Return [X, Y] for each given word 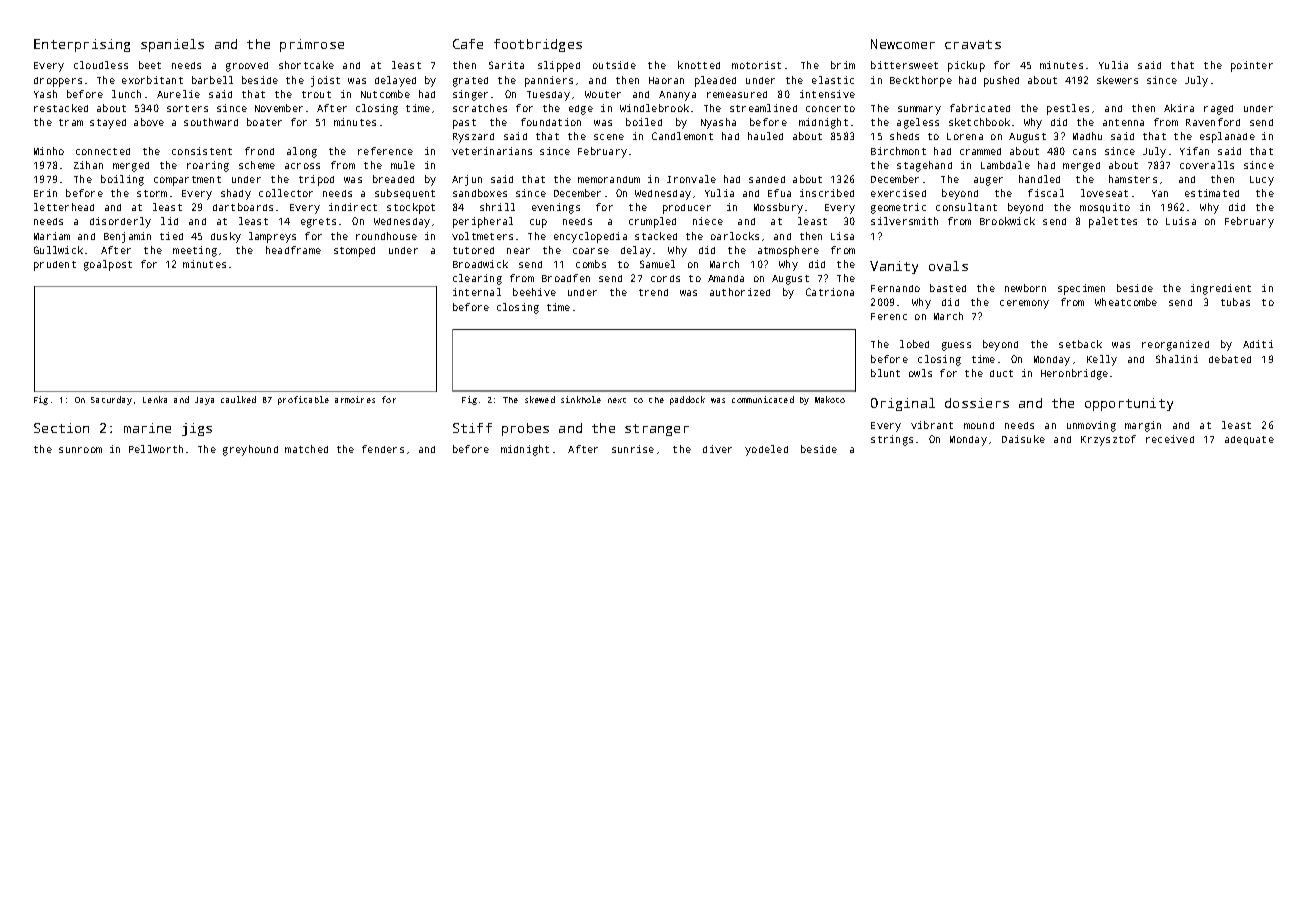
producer [687, 209]
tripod [316, 180]
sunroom [80, 450]
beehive [534, 292]
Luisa [1181, 221]
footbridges [538, 45]
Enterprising [82, 45]
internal [477, 292]
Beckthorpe [921, 81]
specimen [1081, 289]
